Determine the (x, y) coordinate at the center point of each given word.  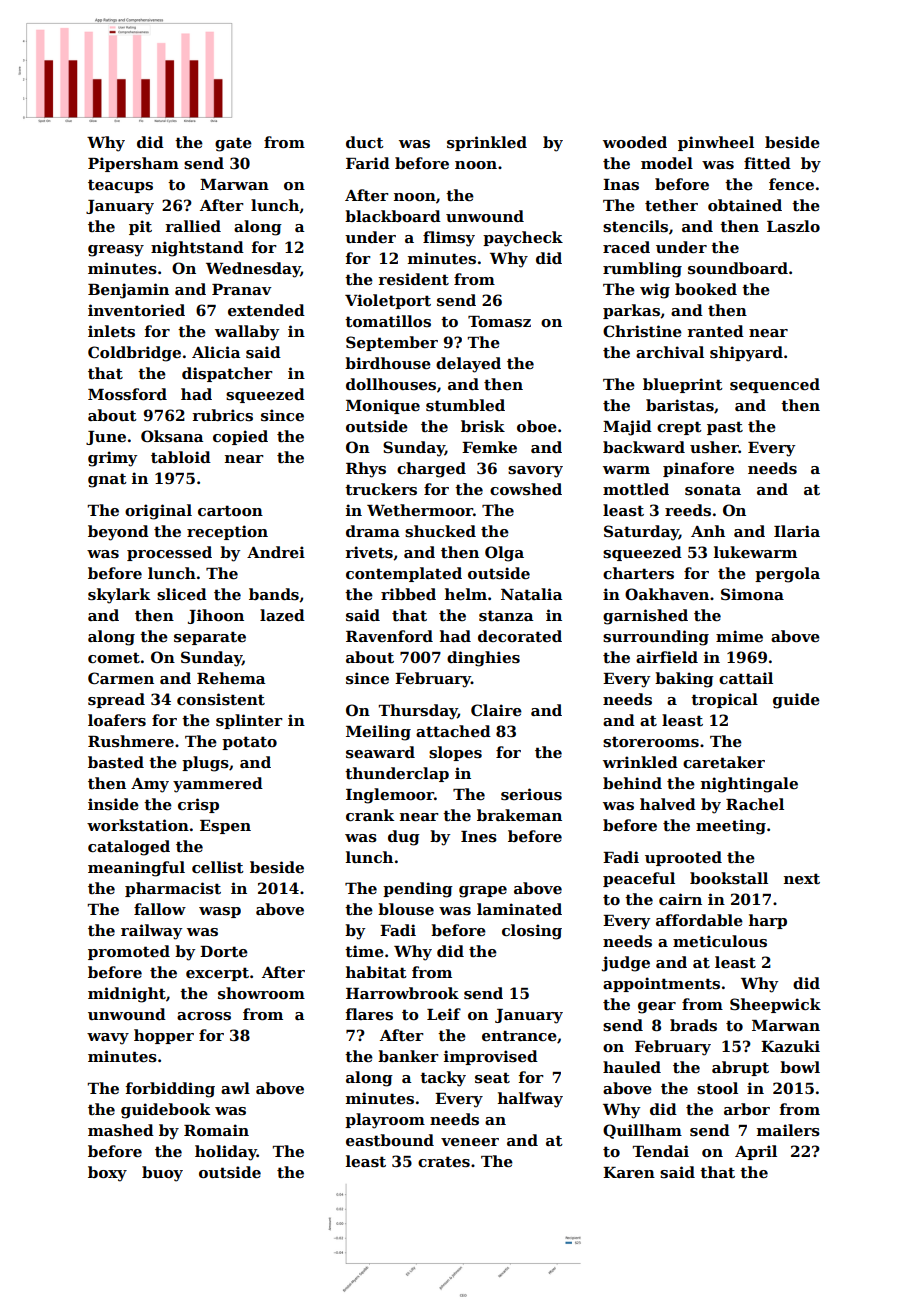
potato (249, 743)
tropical (724, 700)
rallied (193, 226)
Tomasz (499, 321)
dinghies (483, 659)
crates (444, 1161)
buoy (162, 1174)
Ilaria (797, 531)
